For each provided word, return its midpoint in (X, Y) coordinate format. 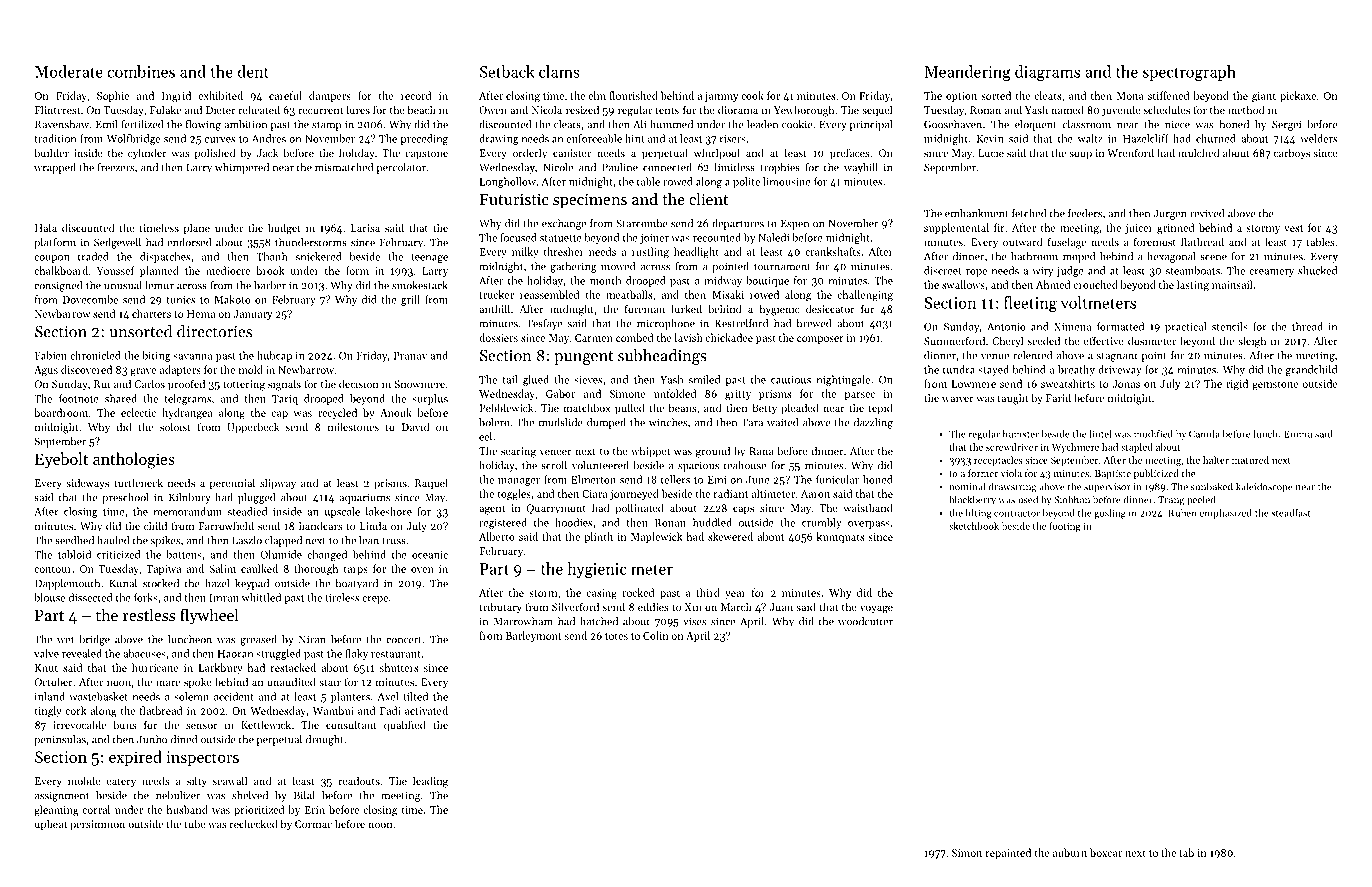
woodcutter (865, 621)
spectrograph (1189, 73)
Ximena (1072, 327)
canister (572, 153)
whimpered (242, 168)
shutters (399, 667)
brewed (813, 323)
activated (426, 710)
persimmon (97, 825)
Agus (46, 371)
